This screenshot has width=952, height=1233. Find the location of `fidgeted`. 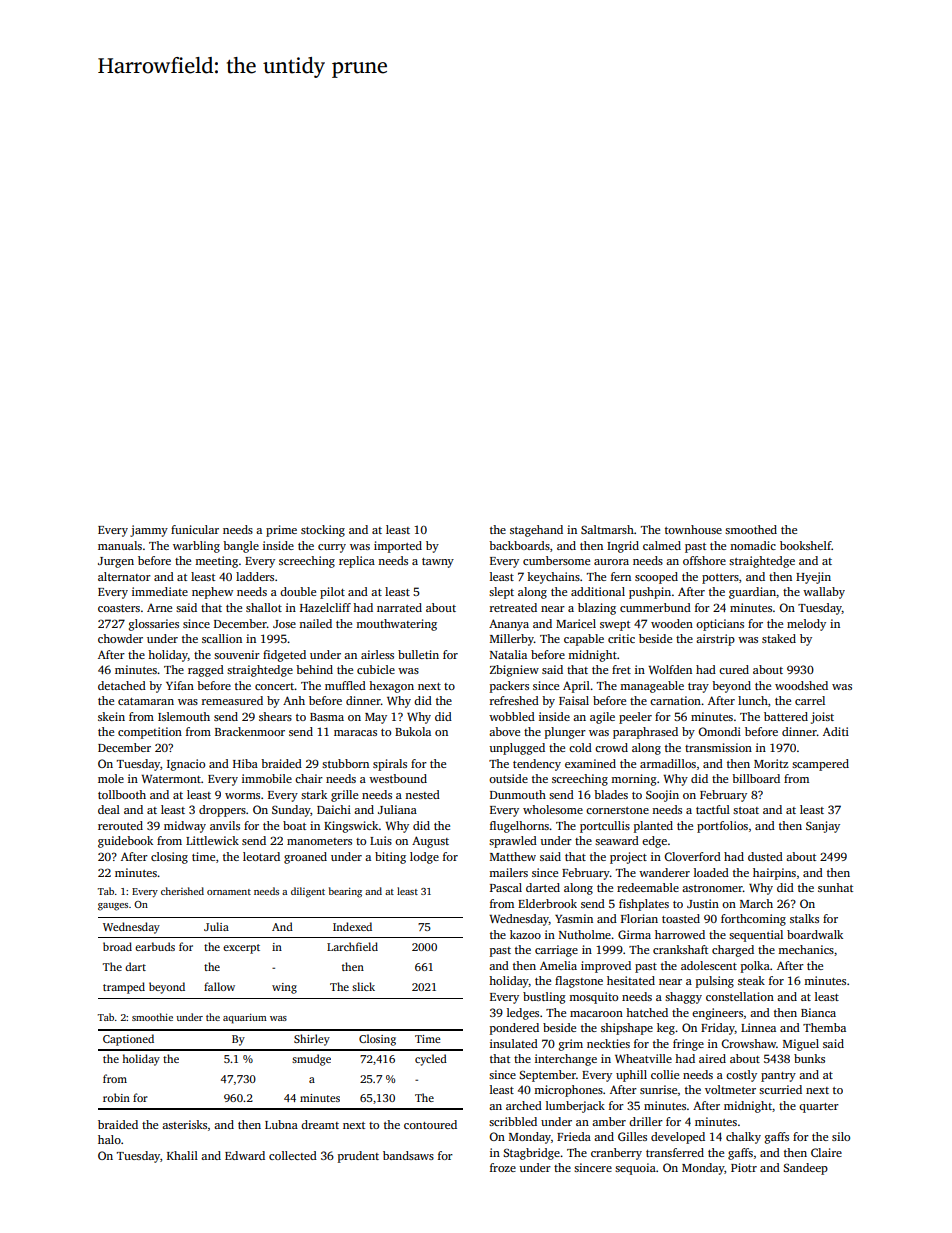

fidgeted is located at coordinates (284, 656).
